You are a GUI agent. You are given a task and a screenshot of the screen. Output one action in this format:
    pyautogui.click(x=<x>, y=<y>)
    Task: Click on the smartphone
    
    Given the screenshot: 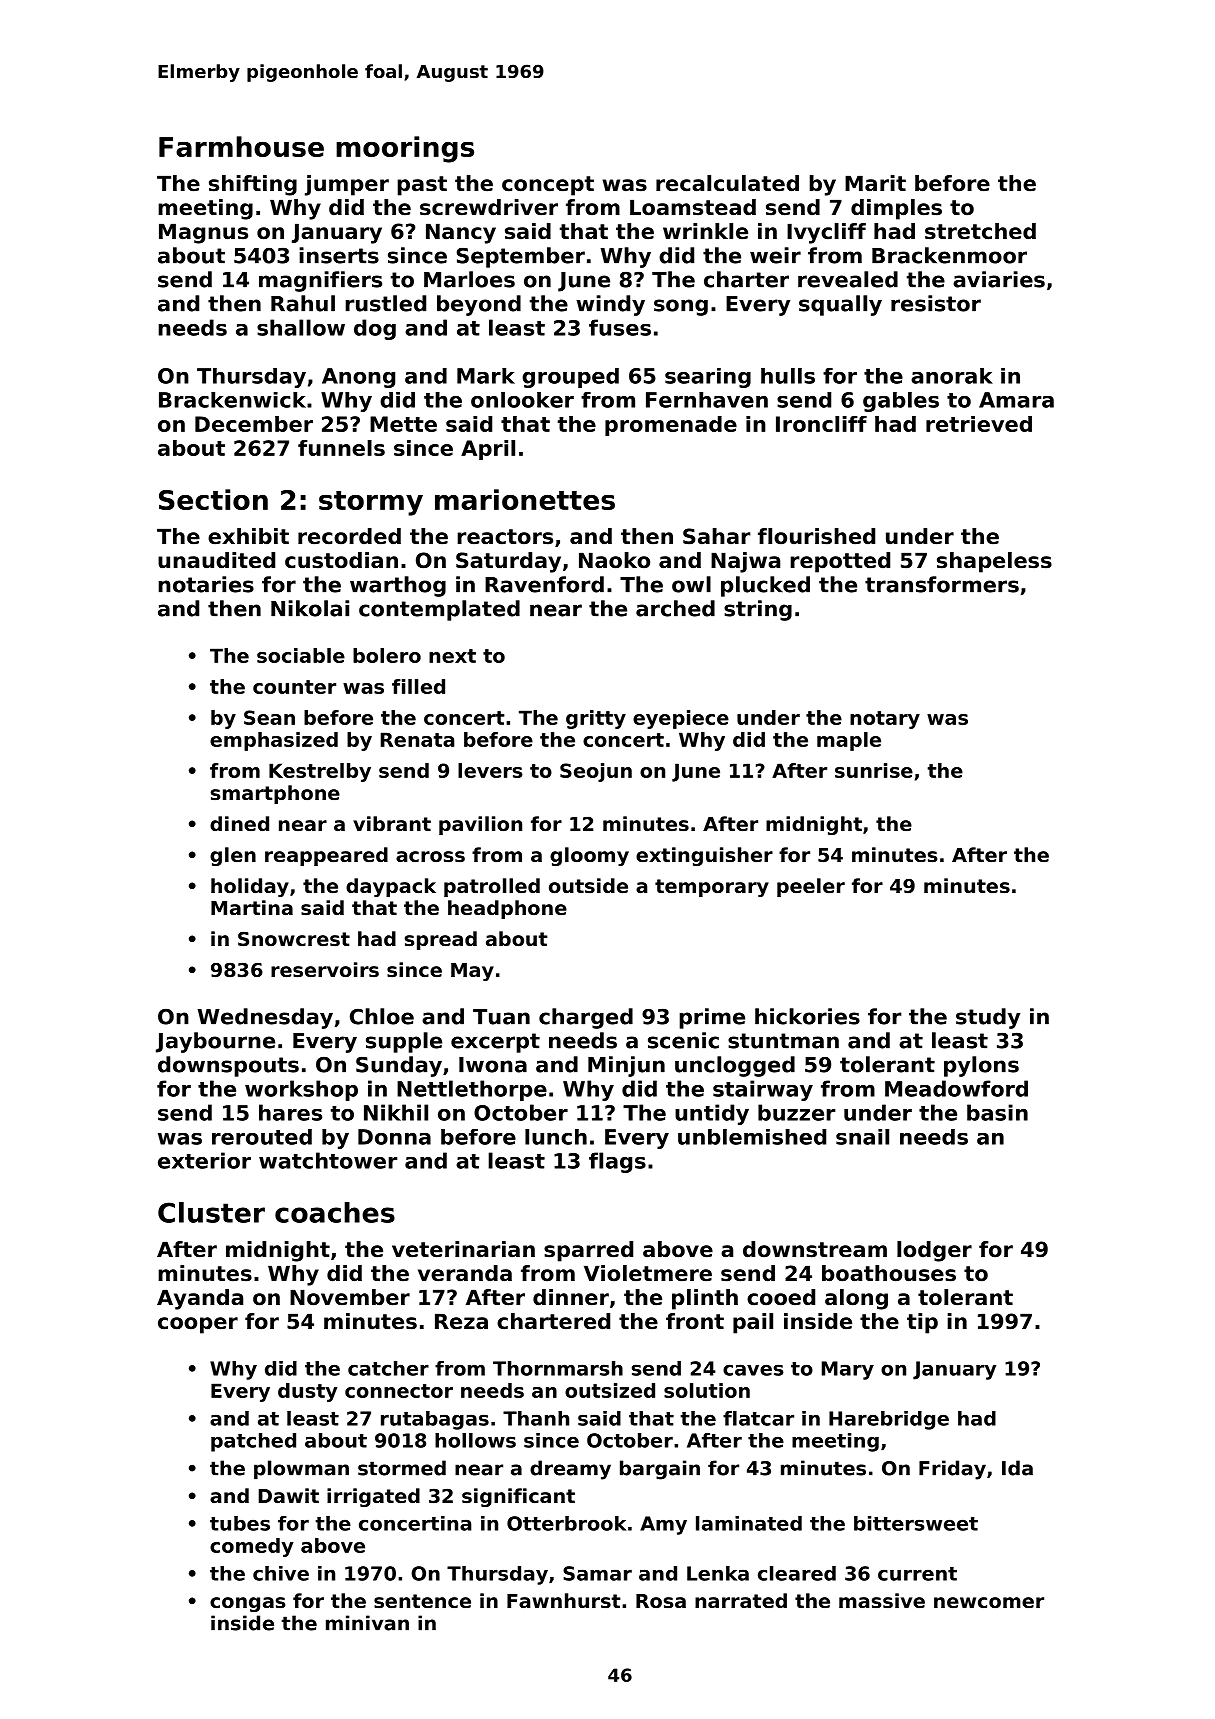 What is the action you would take?
    pyautogui.click(x=275, y=794)
